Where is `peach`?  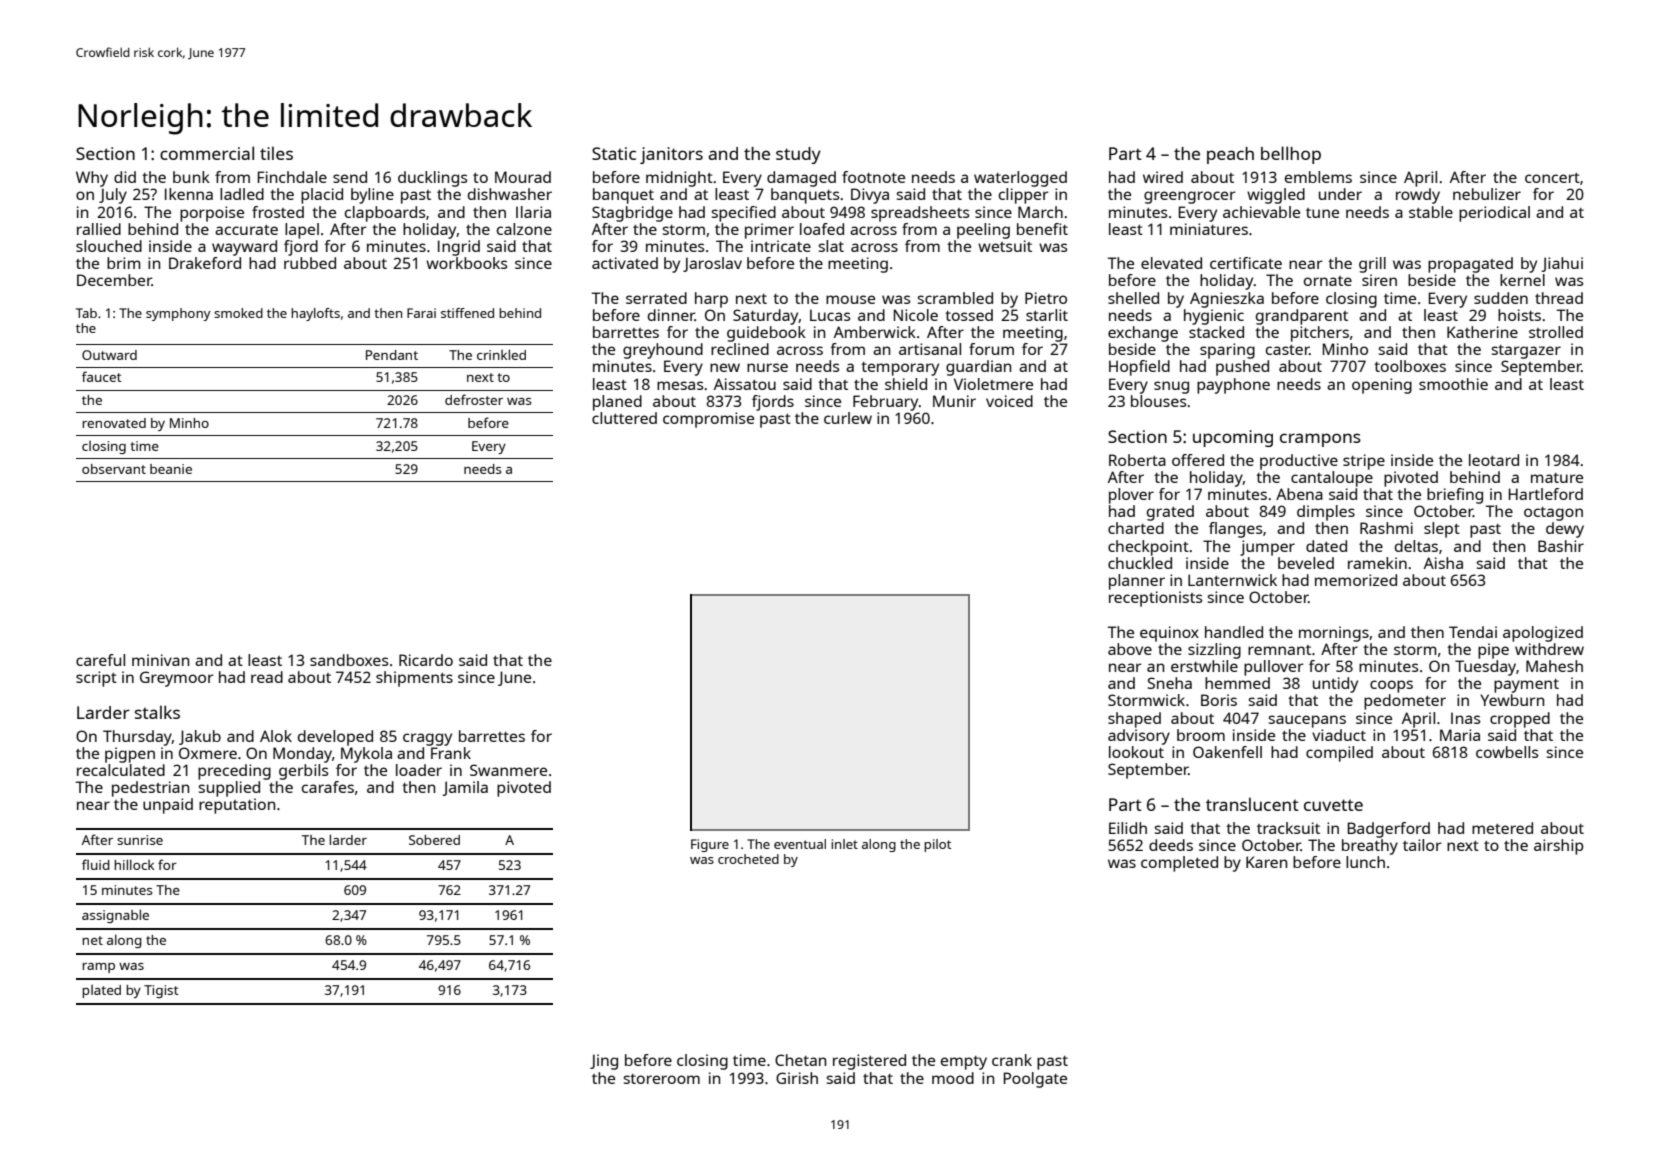
peach is located at coordinates (1230, 155).
